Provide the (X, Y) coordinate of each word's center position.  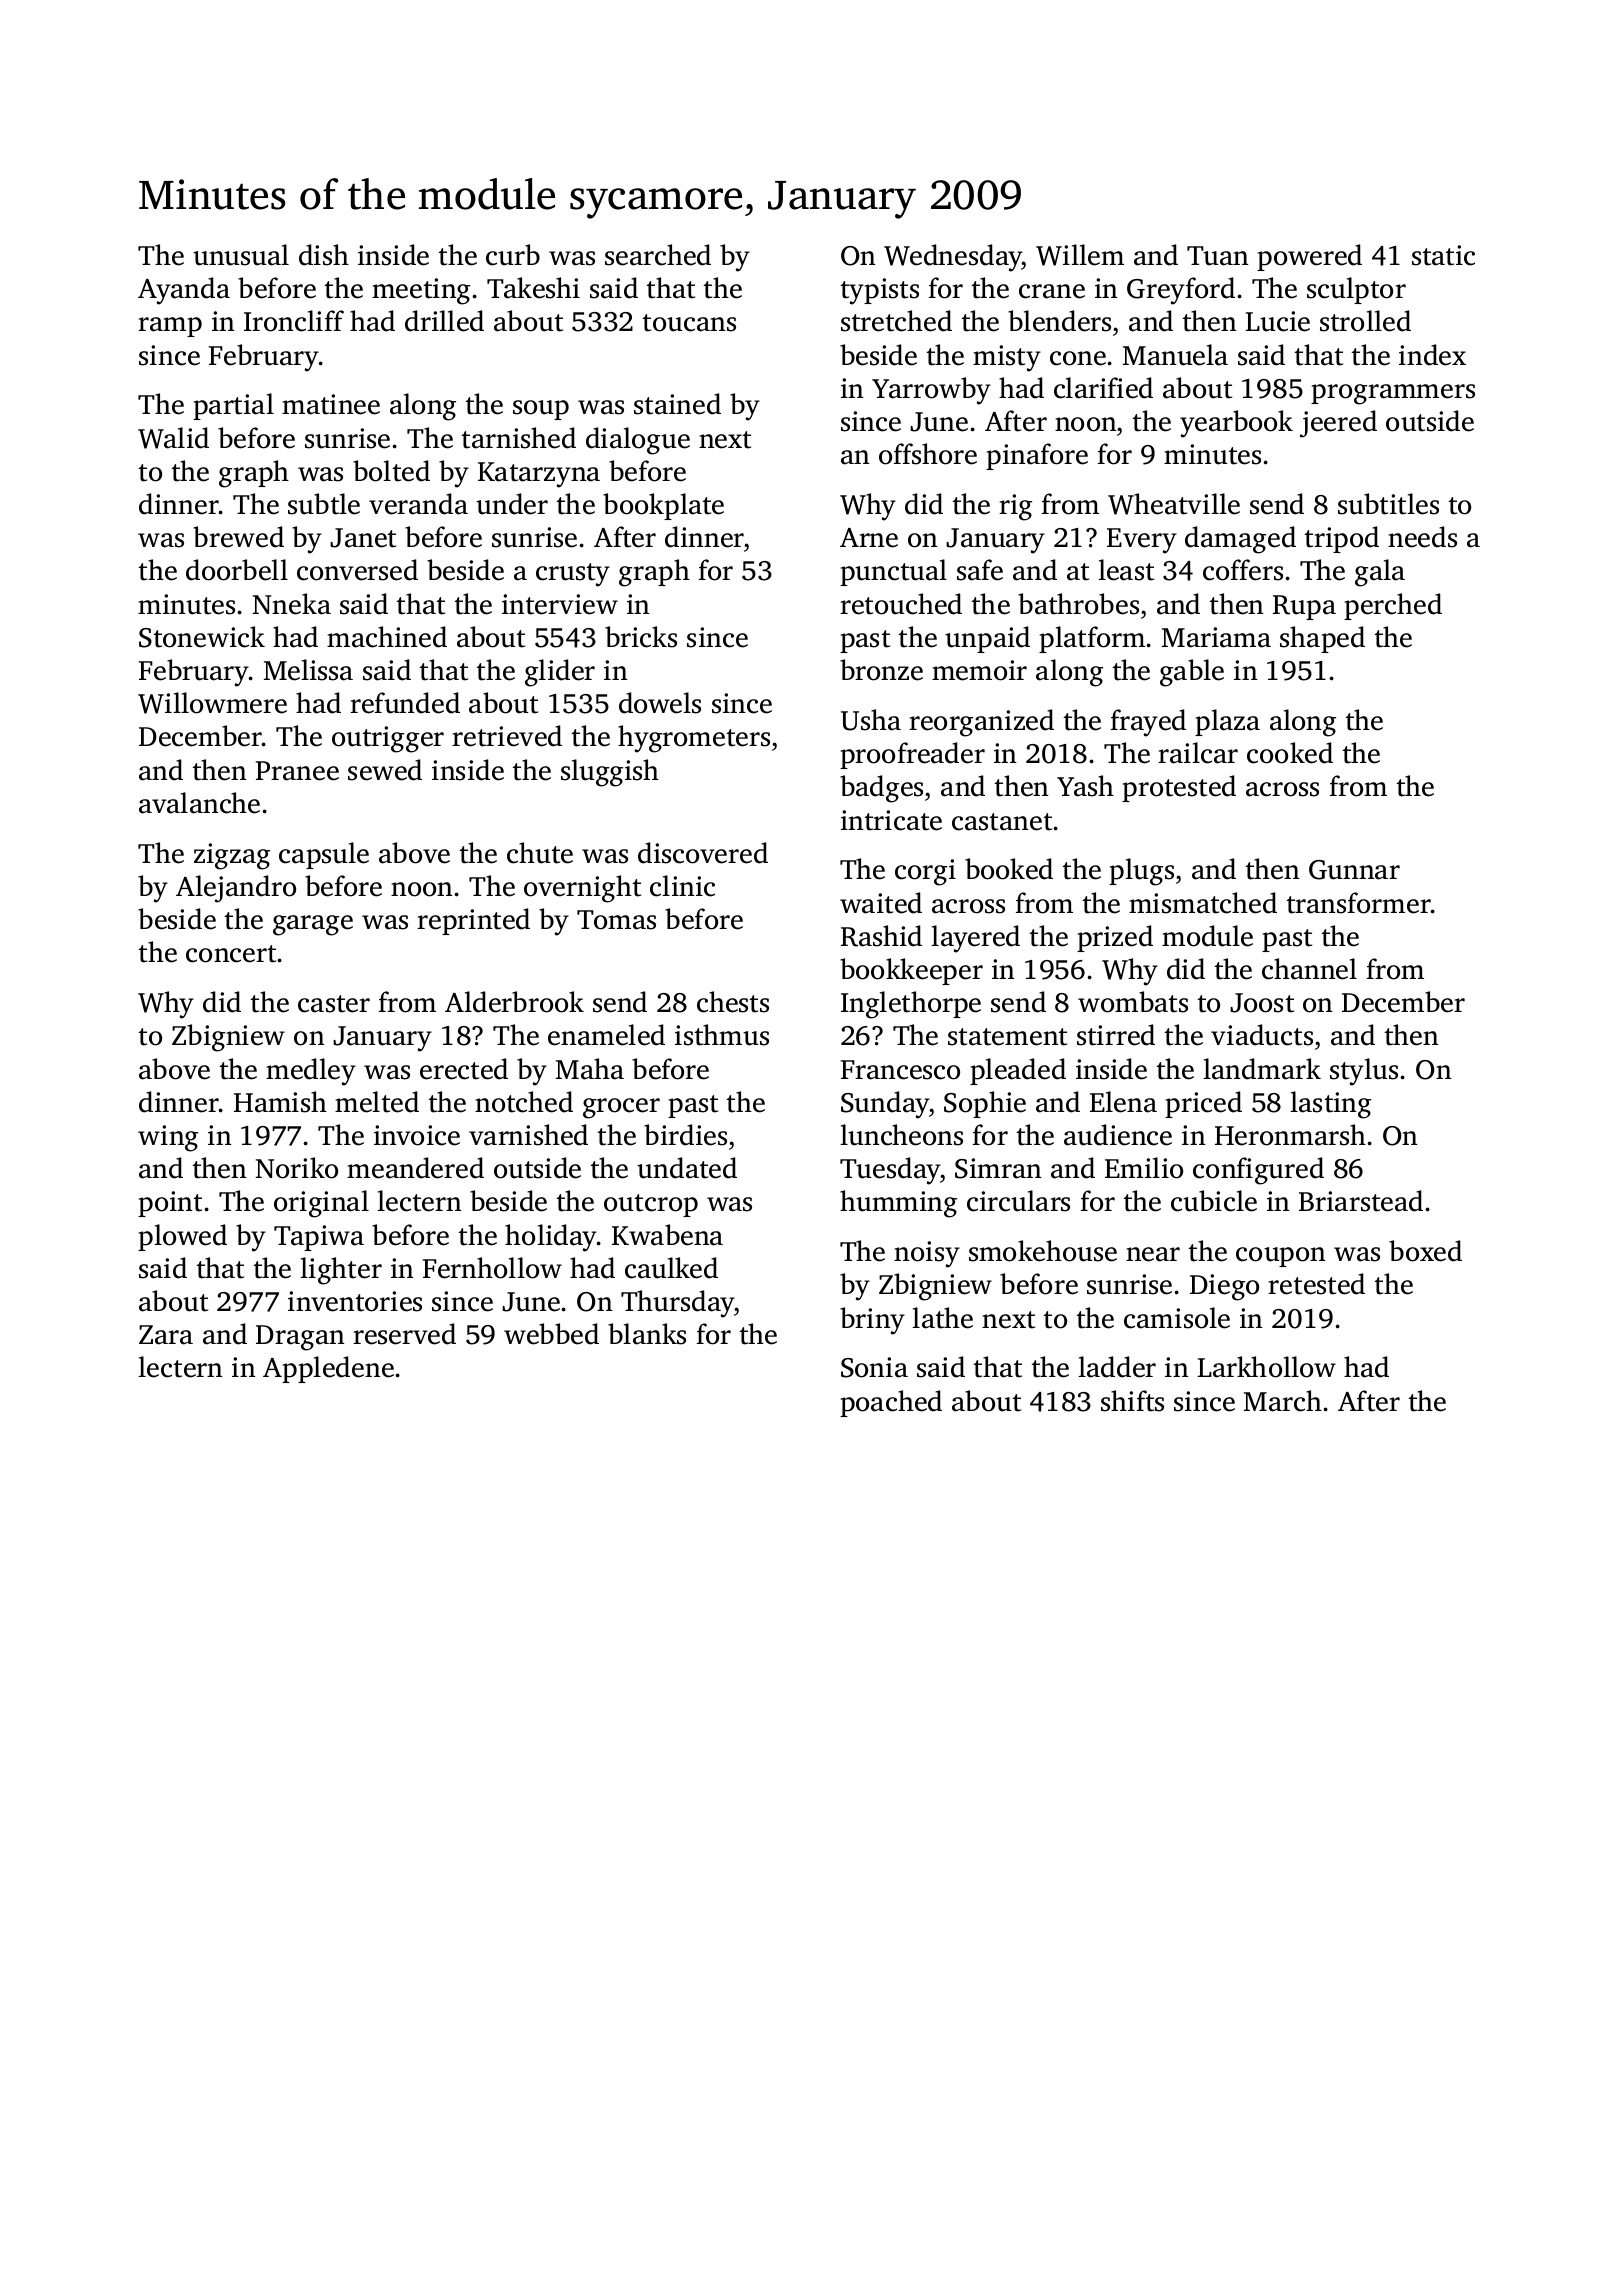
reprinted (473, 921)
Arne (869, 538)
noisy (927, 1254)
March (1283, 1401)
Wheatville (1174, 504)
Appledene (328, 1369)
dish (324, 255)
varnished (528, 1135)
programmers (1393, 394)
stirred (1116, 1035)
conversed (357, 570)
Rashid (881, 936)
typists (880, 291)
